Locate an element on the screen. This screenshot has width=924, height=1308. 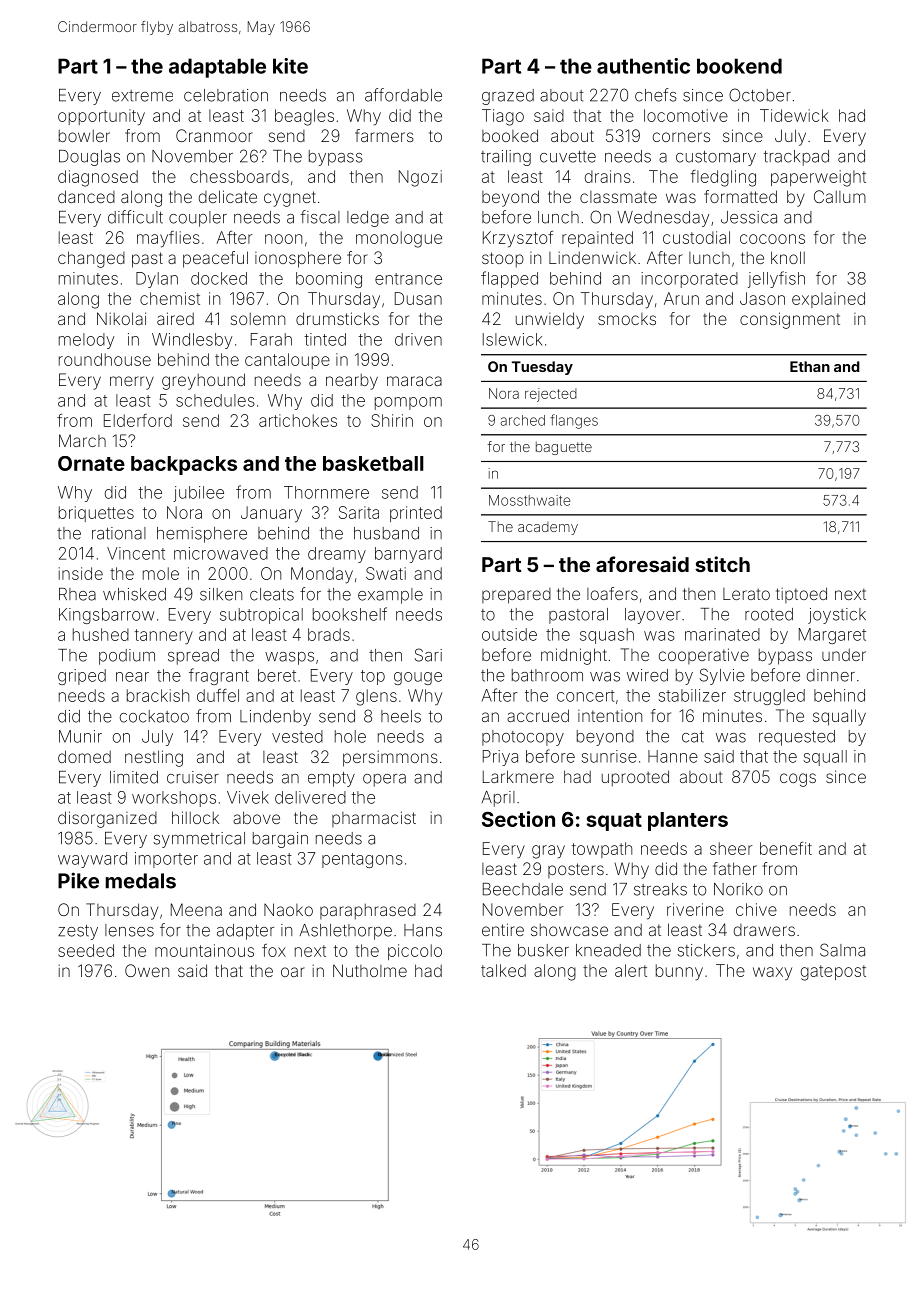
baguette is located at coordinates (564, 448).
